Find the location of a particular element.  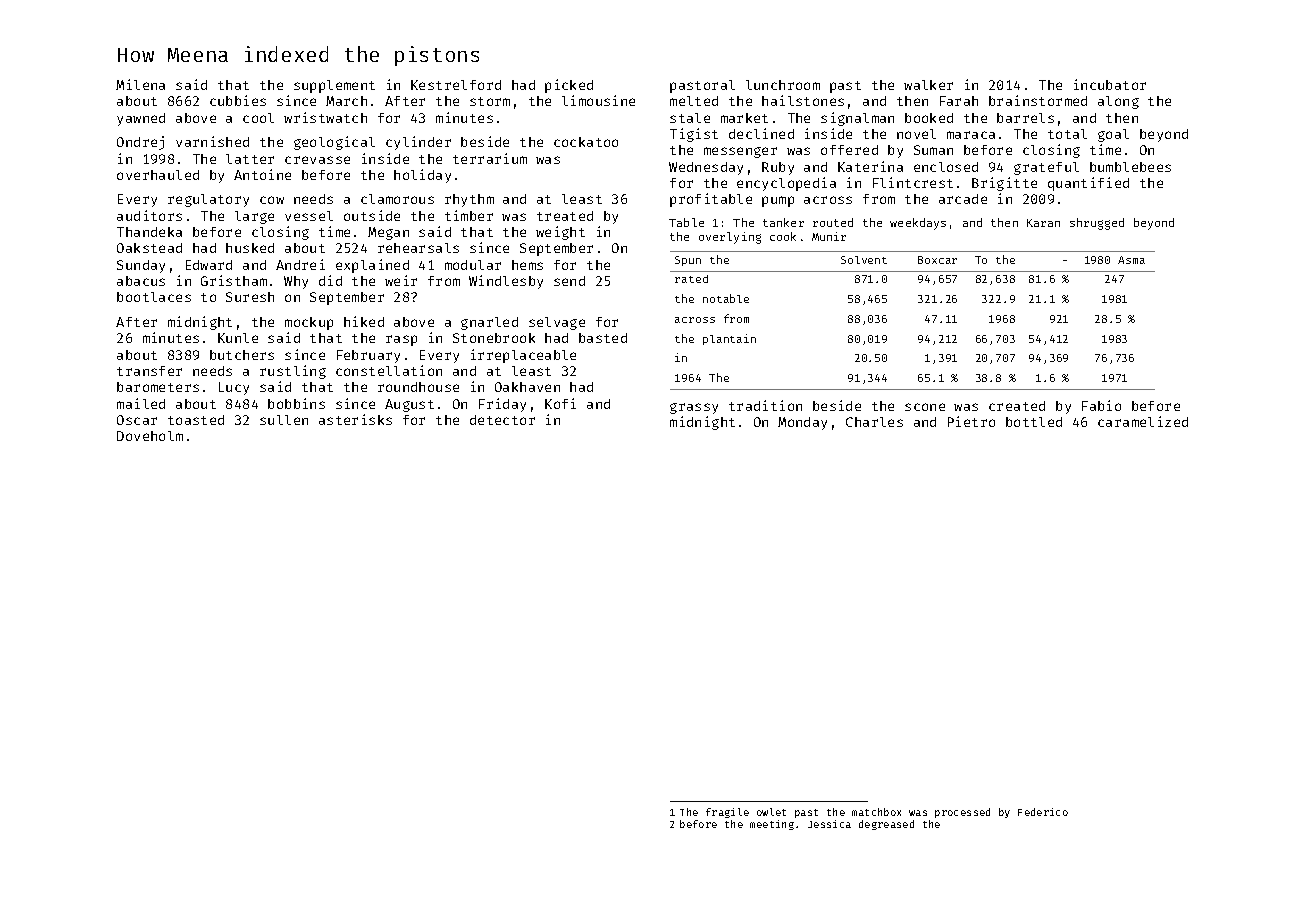

Charles is located at coordinates (874, 422).
